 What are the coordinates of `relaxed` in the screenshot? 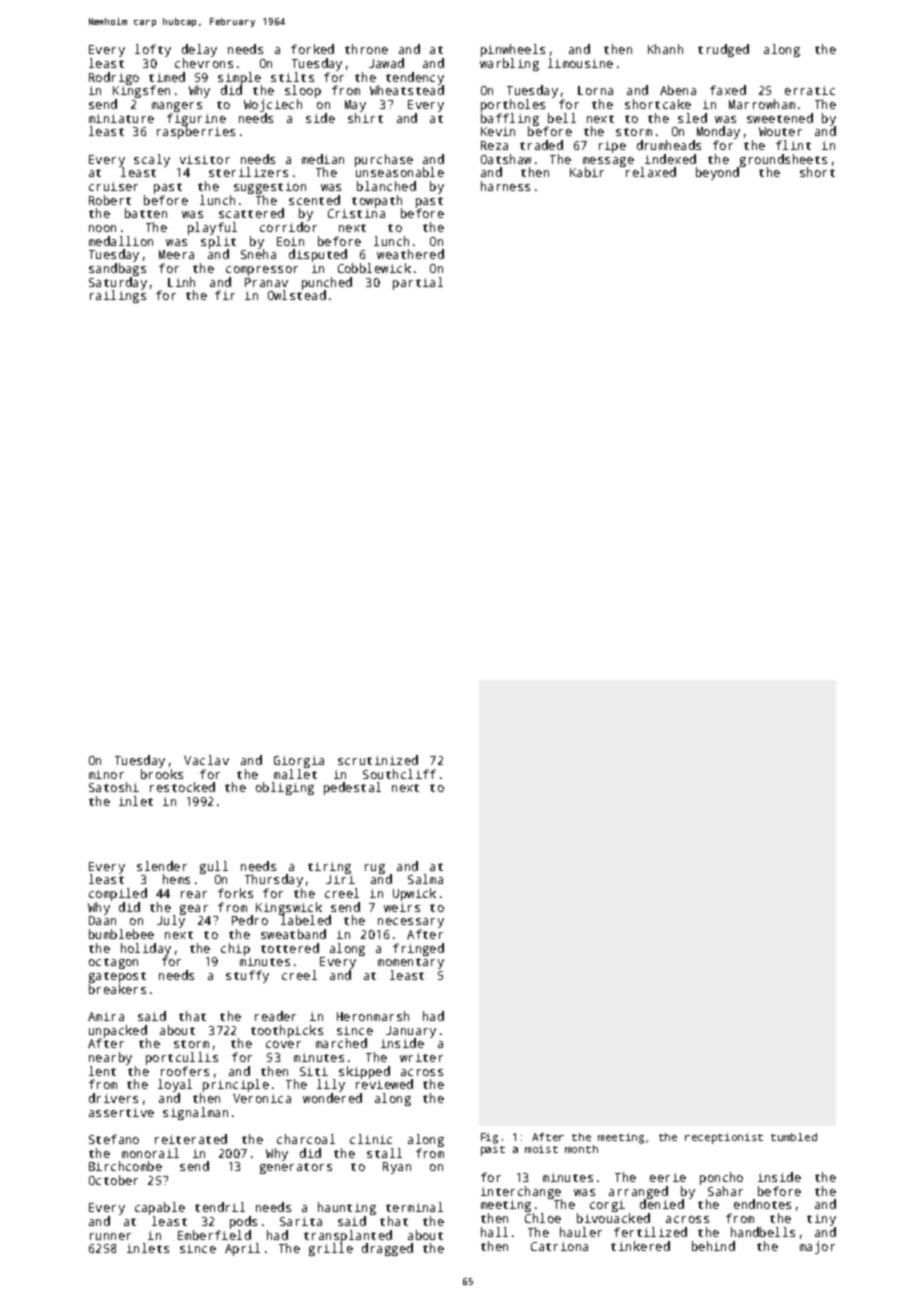 It's located at (651, 172).
